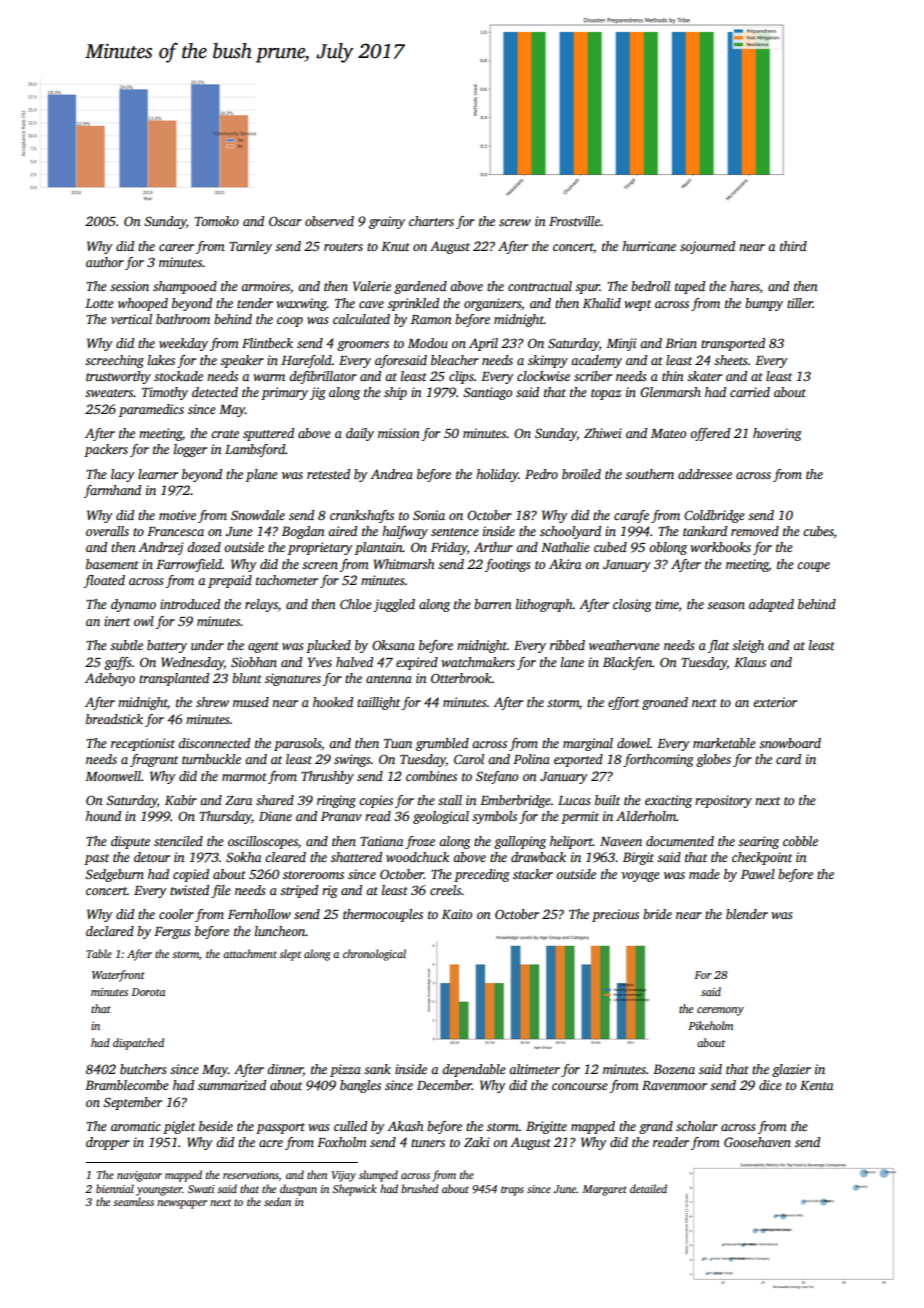 This image has height=1308, width=924. Describe the element at coordinates (374, 955) in the image. I see `chronological` at that location.
